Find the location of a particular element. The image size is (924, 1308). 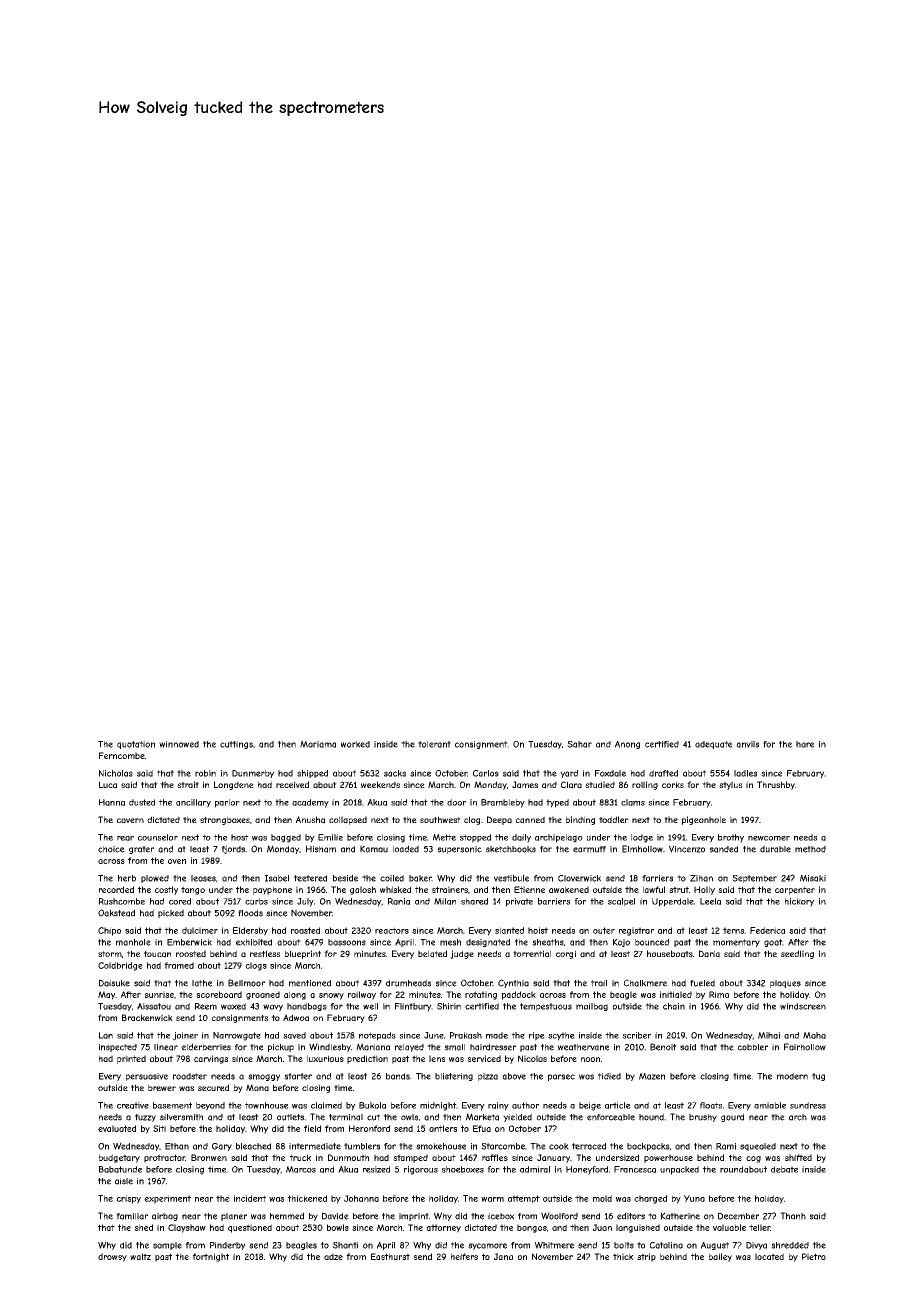

Coldbridge is located at coordinates (120, 966).
